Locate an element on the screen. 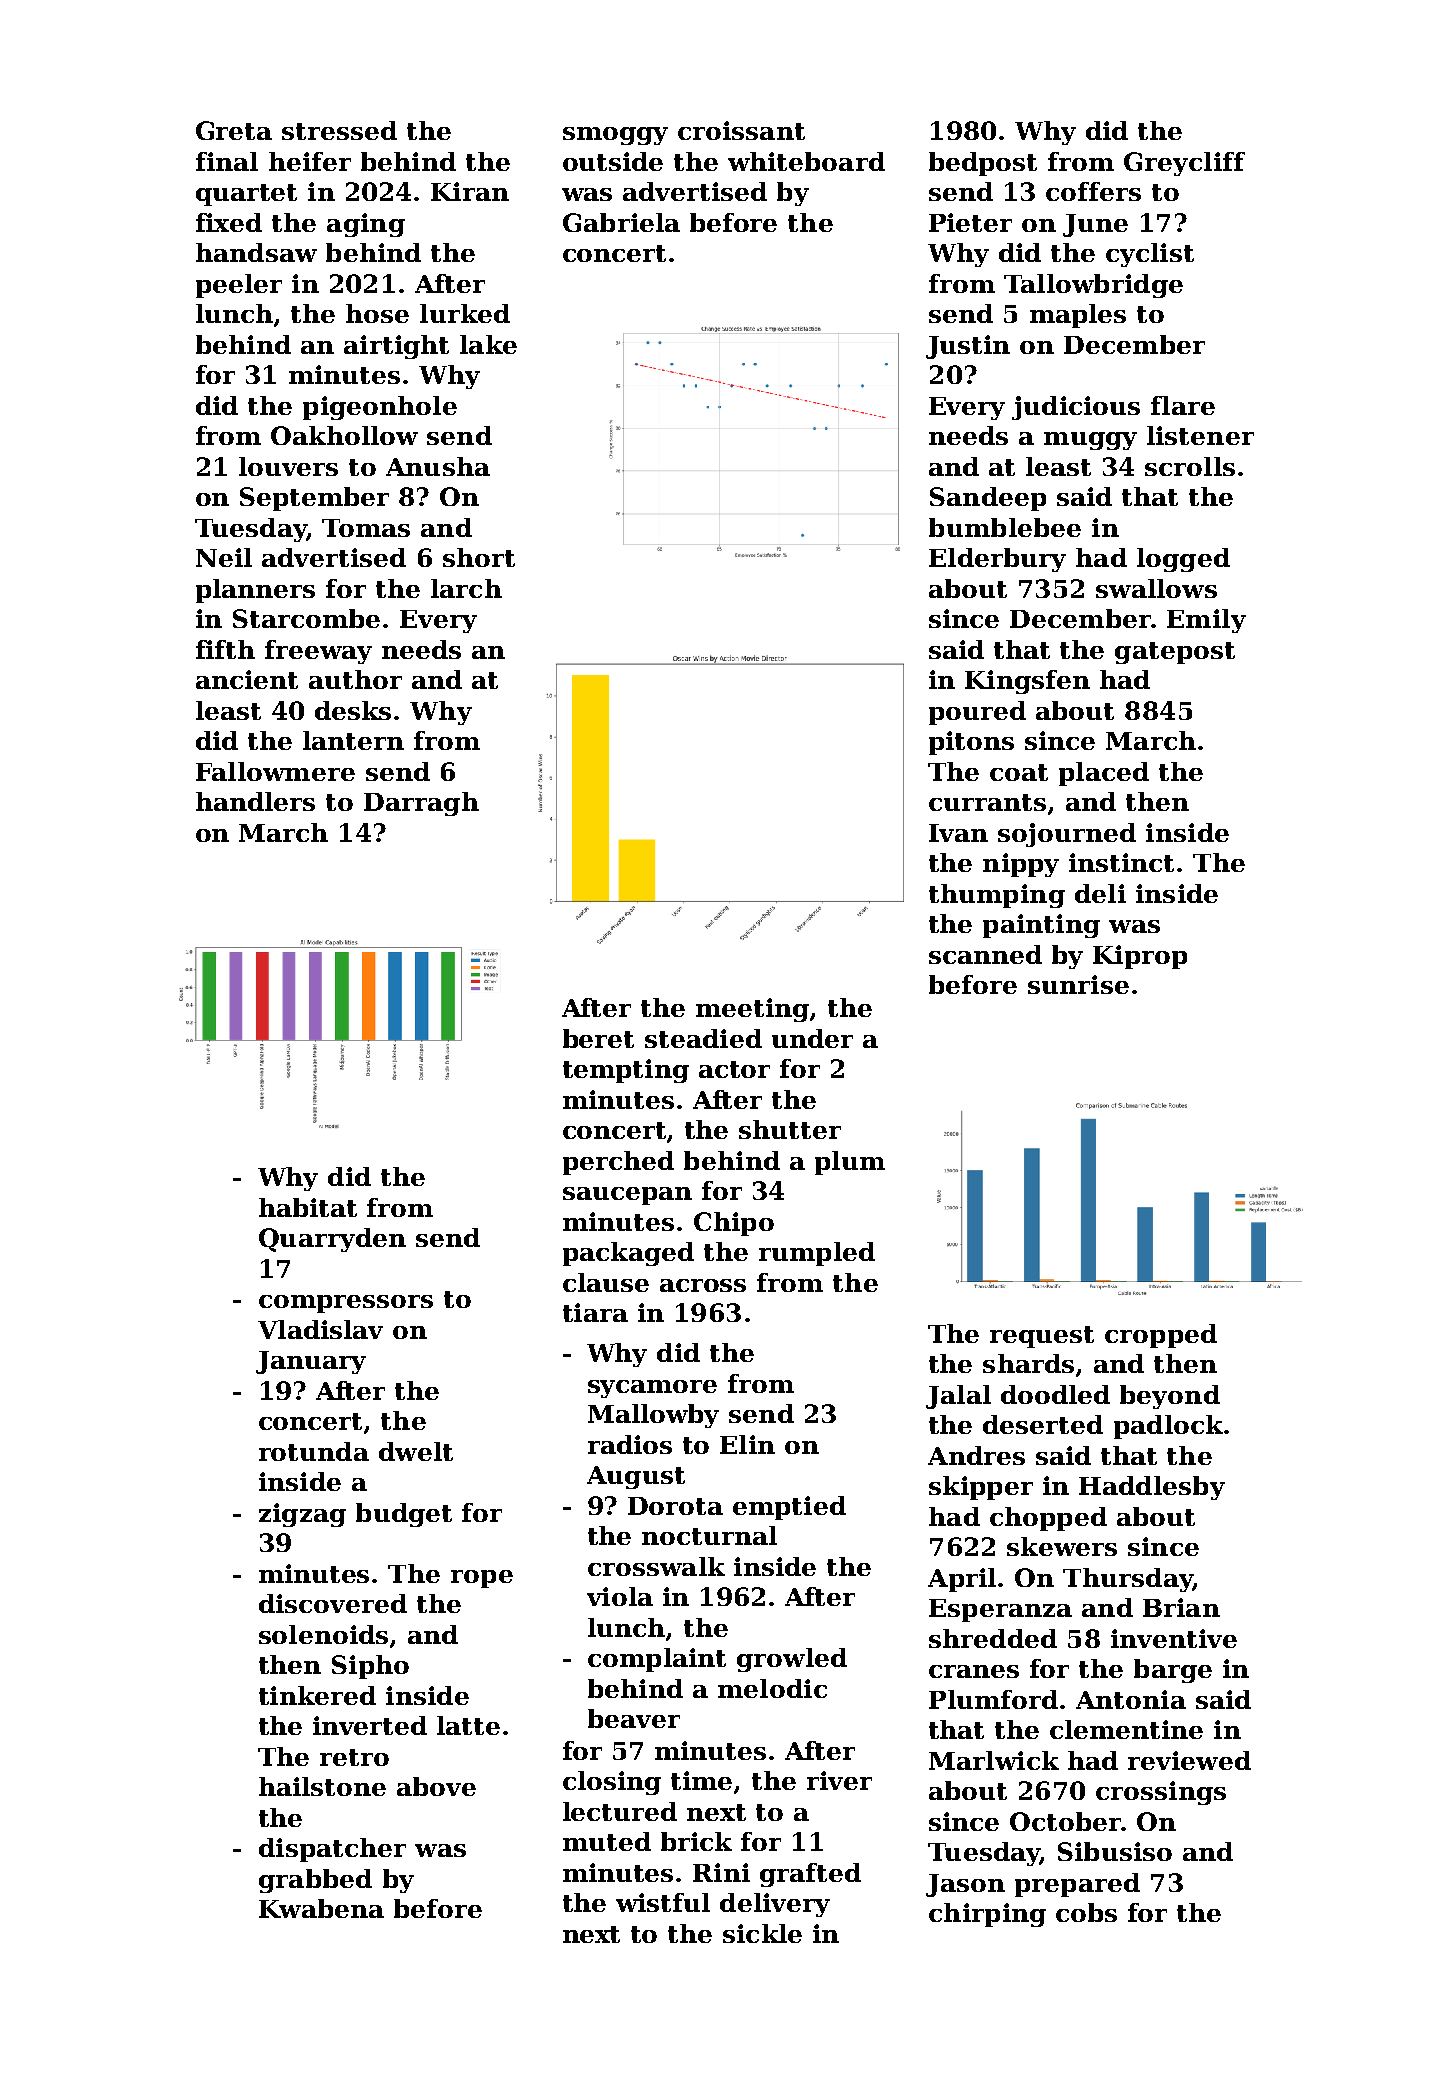 Image resolution: width=1450 pixels, height=2100 pixels. stressed is located at coordinates (339, 130).
